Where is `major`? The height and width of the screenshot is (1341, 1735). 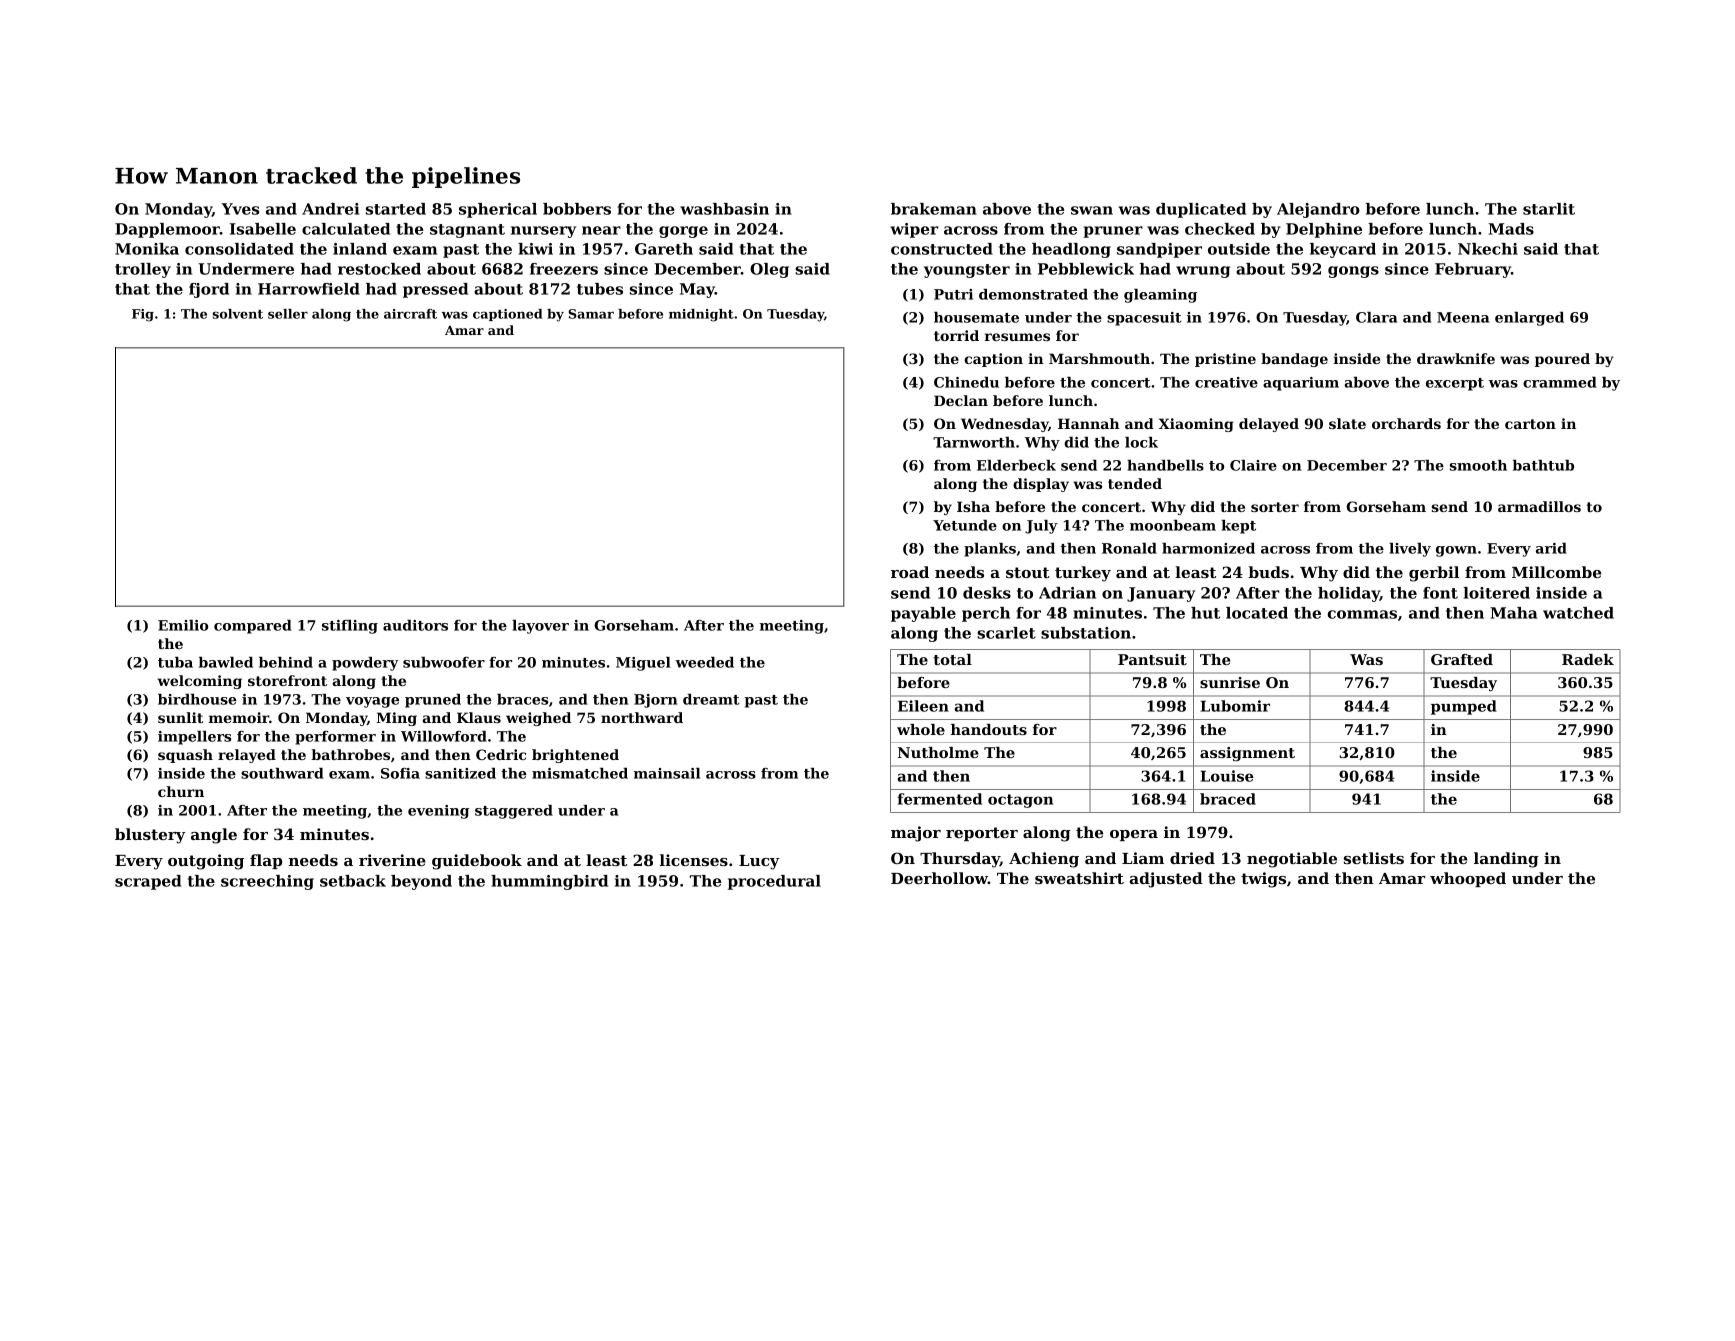
major is located at coordinates (916, 834).
